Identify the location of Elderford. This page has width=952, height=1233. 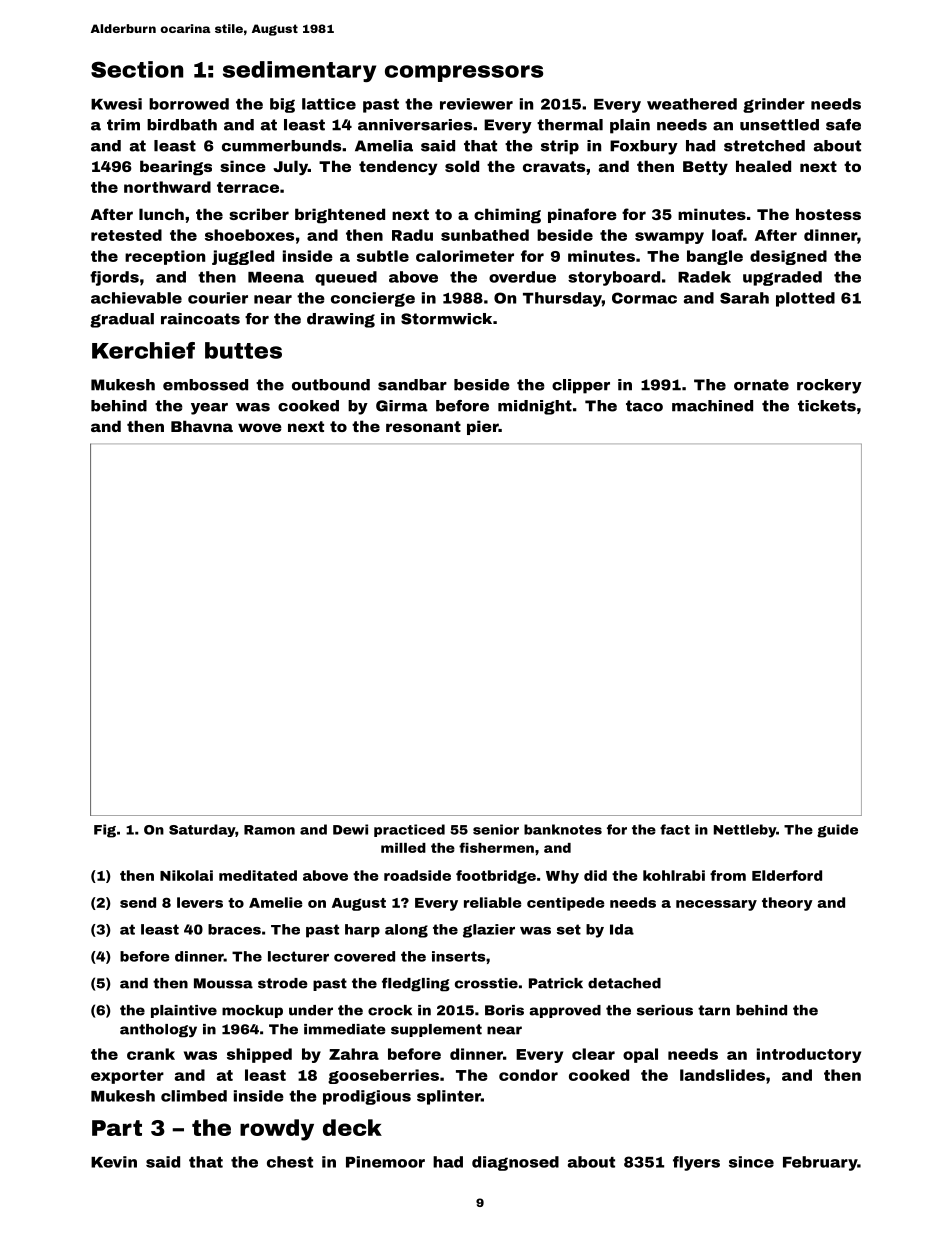
(787, 875).
